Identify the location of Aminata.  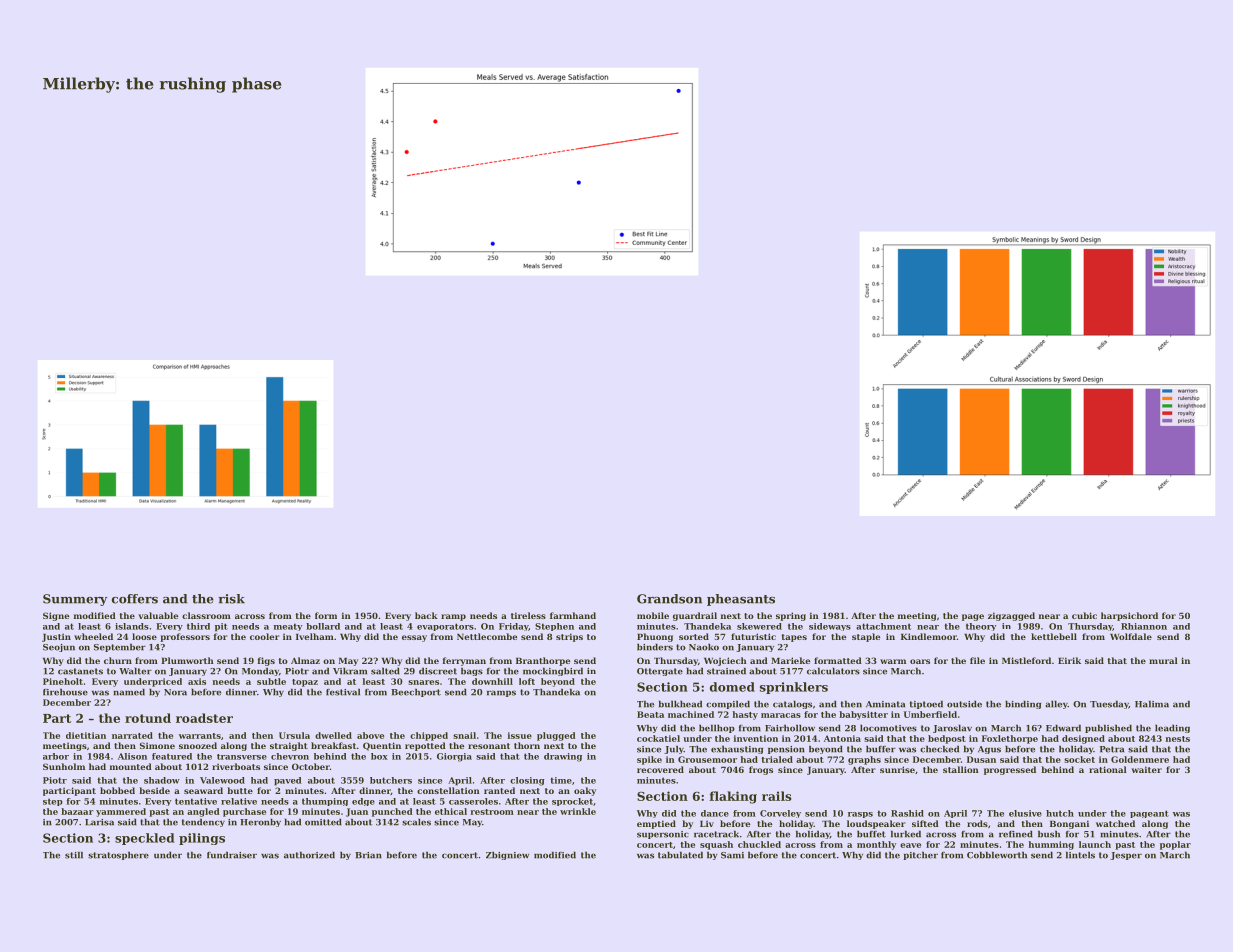
(885, 704).
